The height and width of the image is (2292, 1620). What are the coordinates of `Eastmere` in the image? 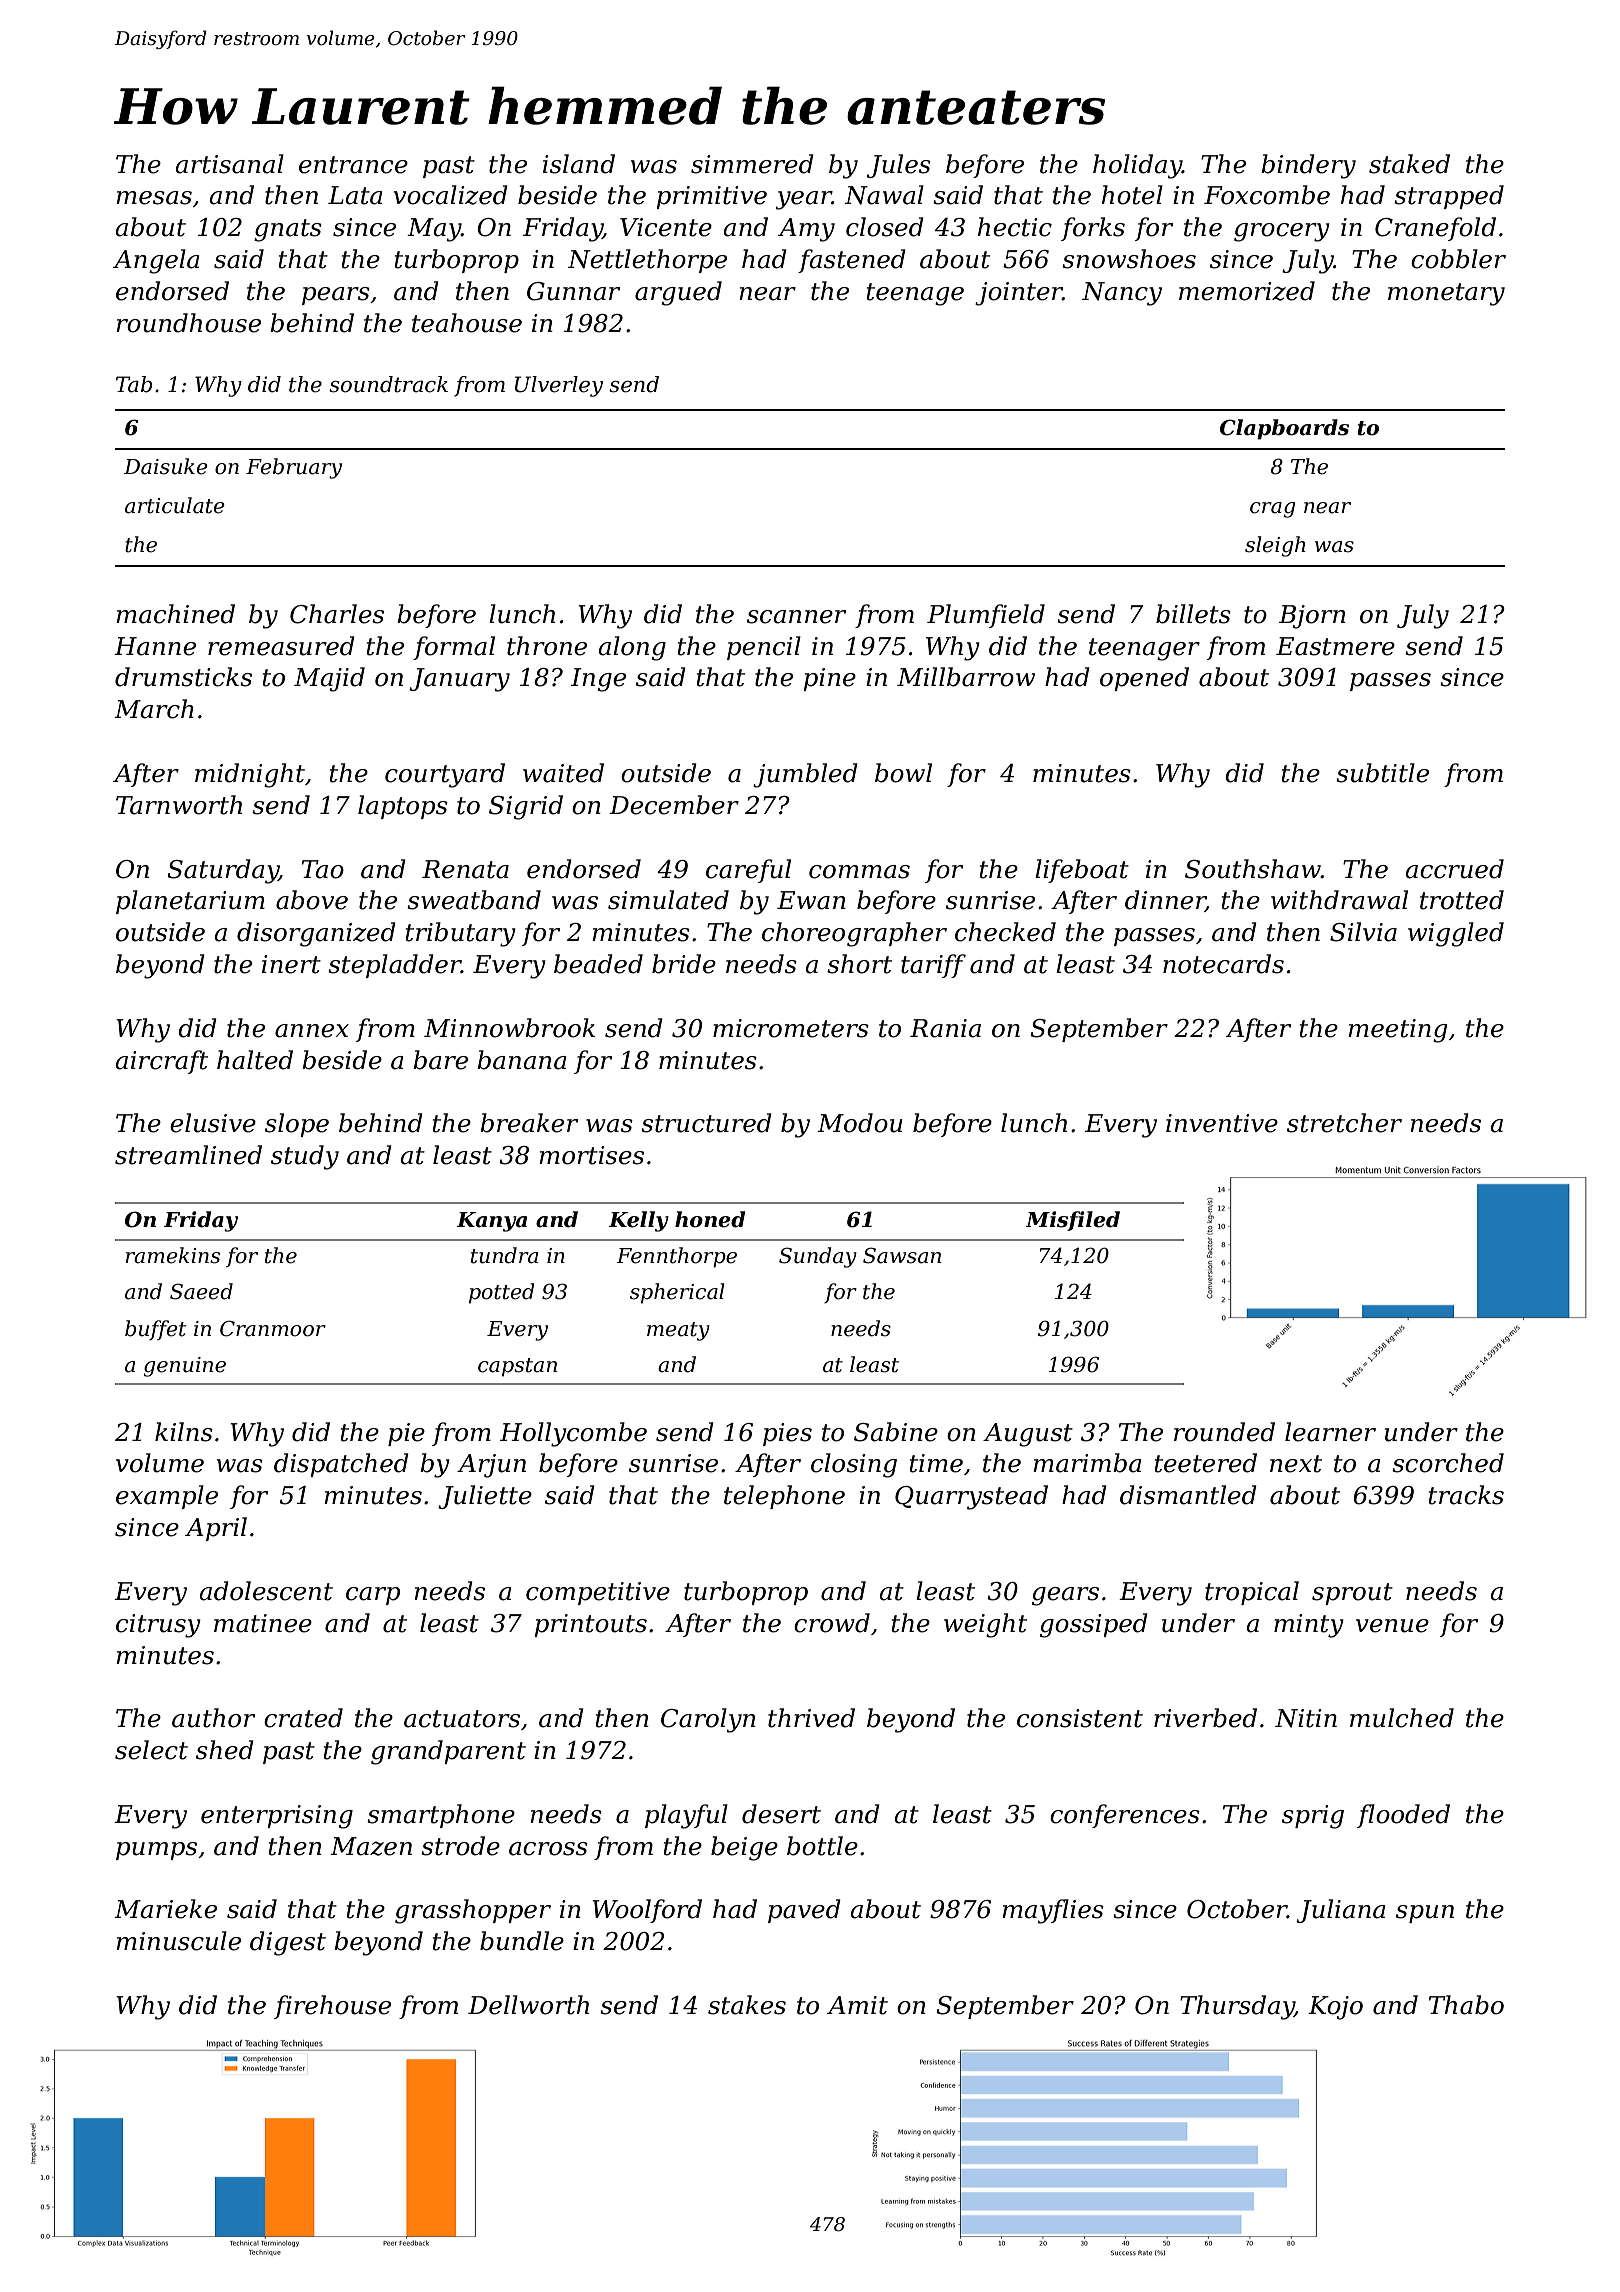 It's located at (1335, 646).
